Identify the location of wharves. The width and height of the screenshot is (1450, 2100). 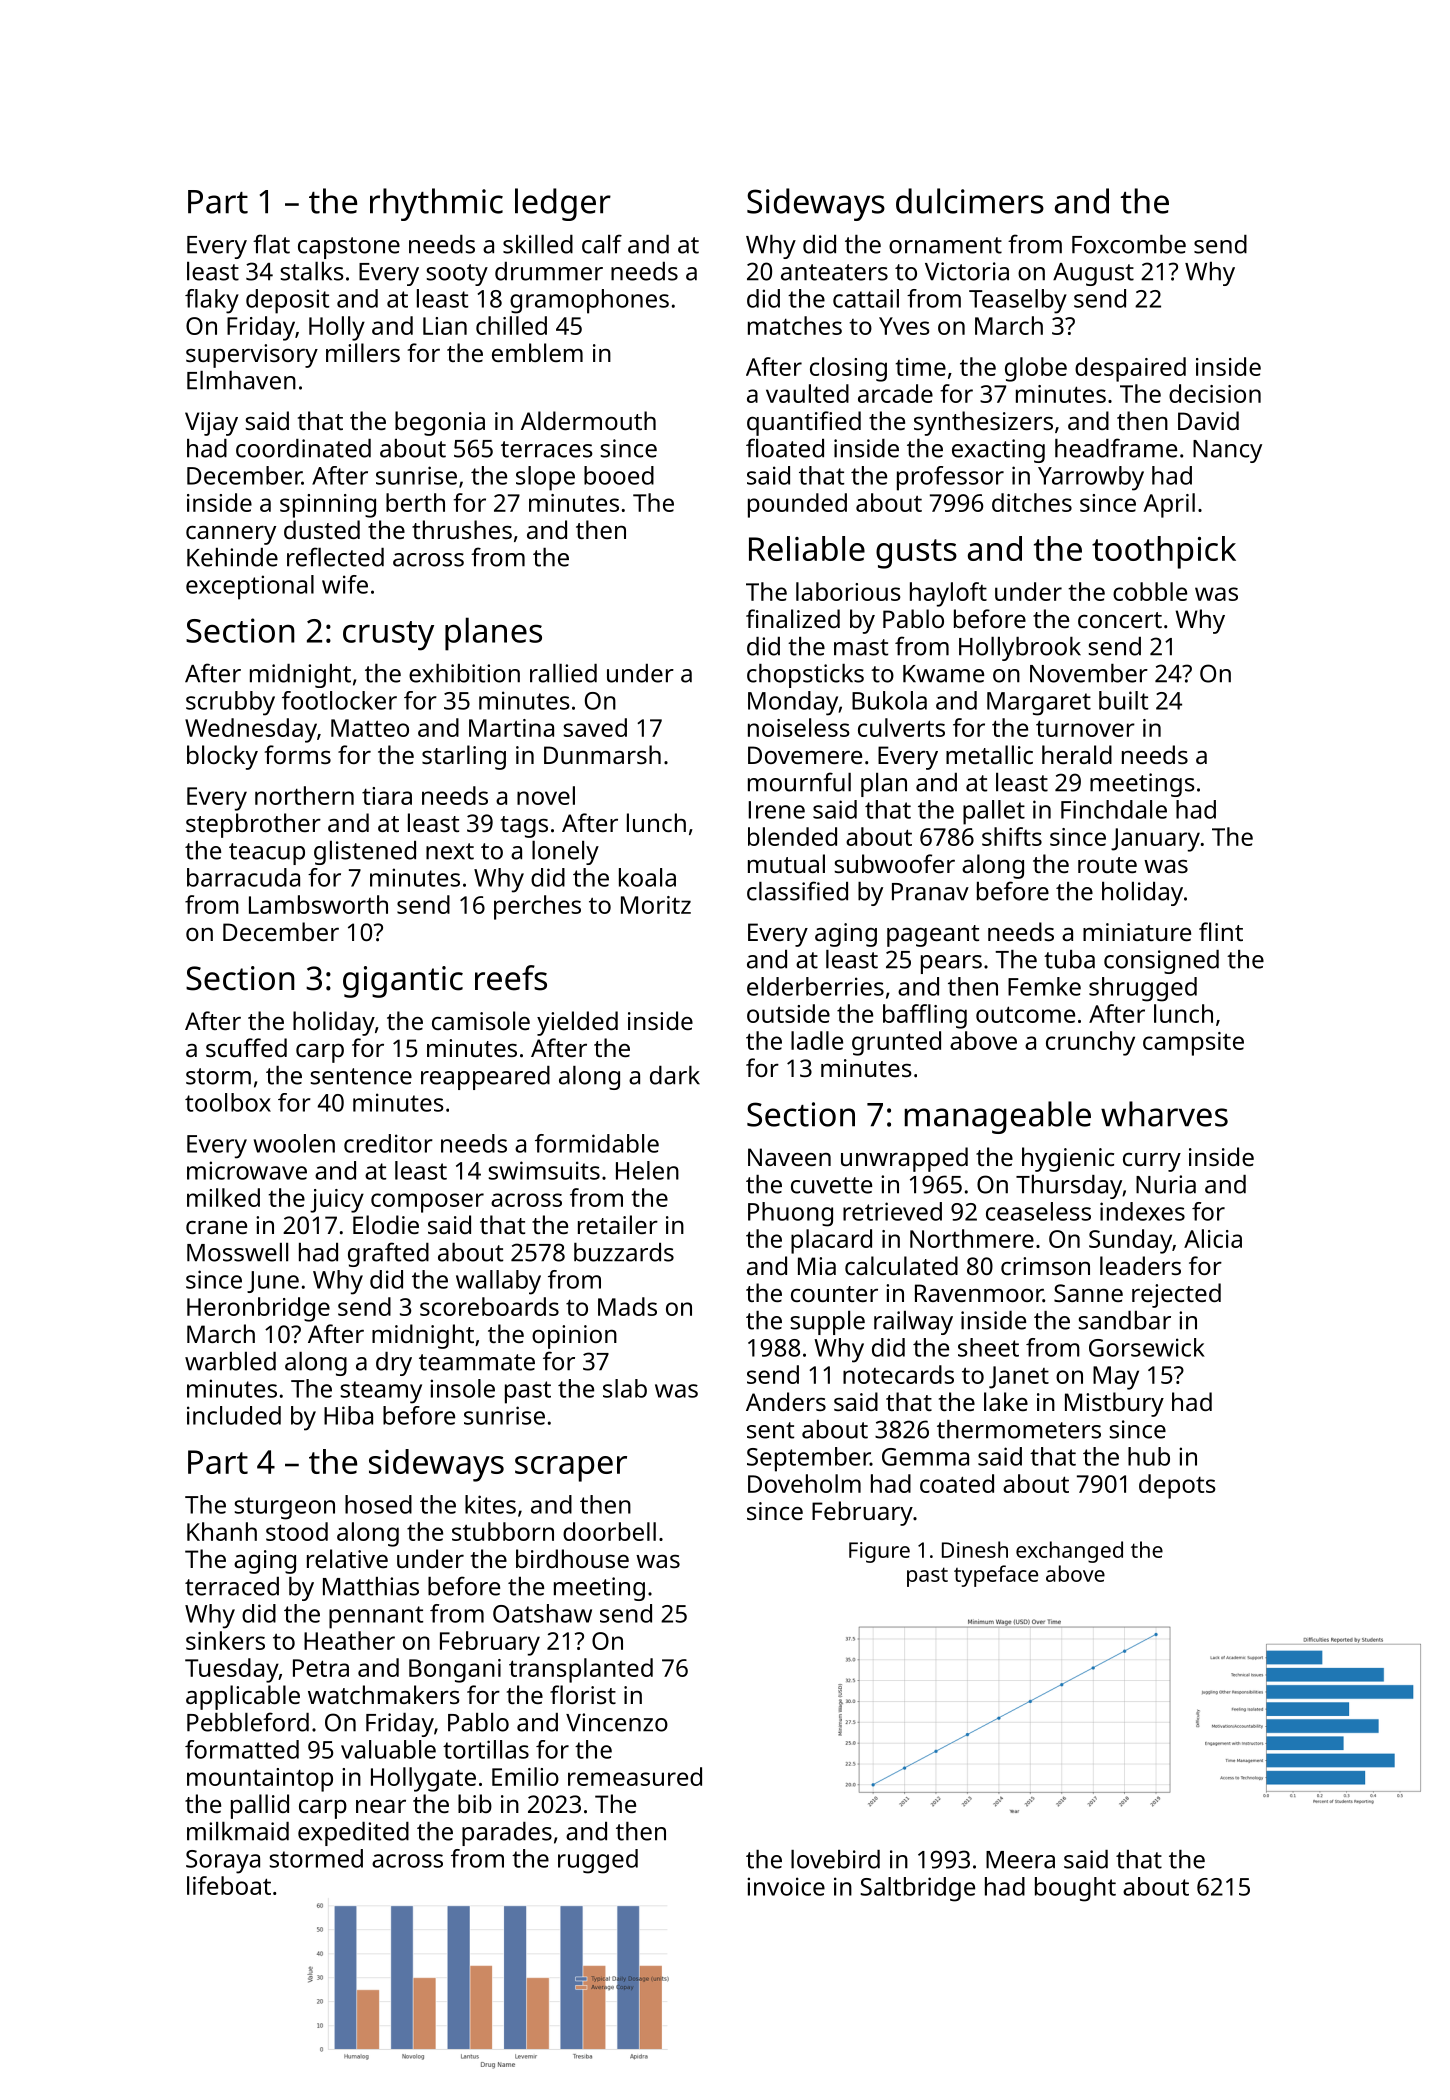
(1164, 1114).
